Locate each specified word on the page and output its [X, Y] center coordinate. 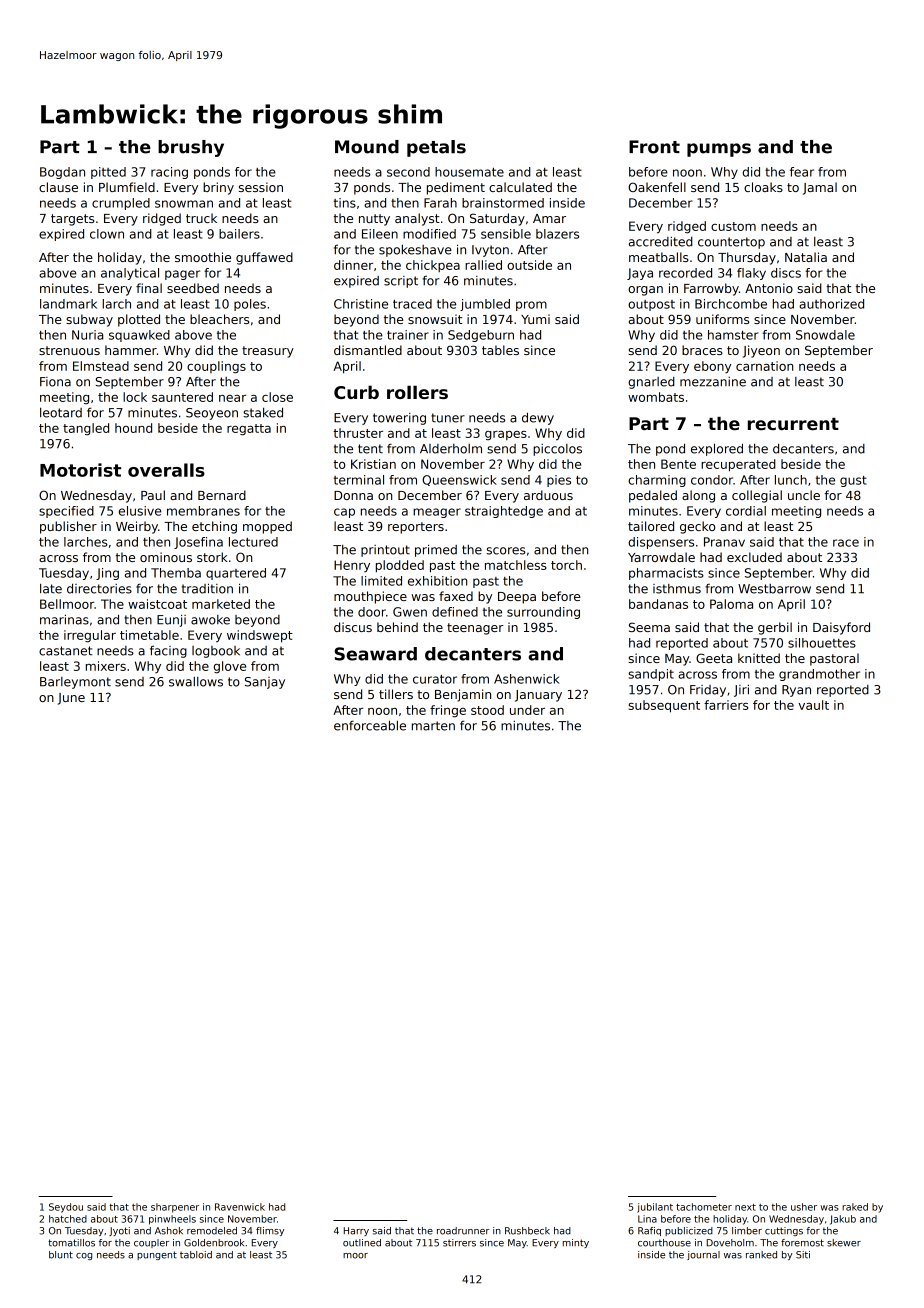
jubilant [655, 1208]
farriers [726, 705]
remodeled [212, 1231]
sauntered [182, 397]
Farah [440, 203]
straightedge [504, 512]
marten [433, 726]
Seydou [66, 1208]
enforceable [370, 725]
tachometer [704, 1207]
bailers [239, 234]
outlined [362, 1243]
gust [853, 481]
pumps [719, 150]
